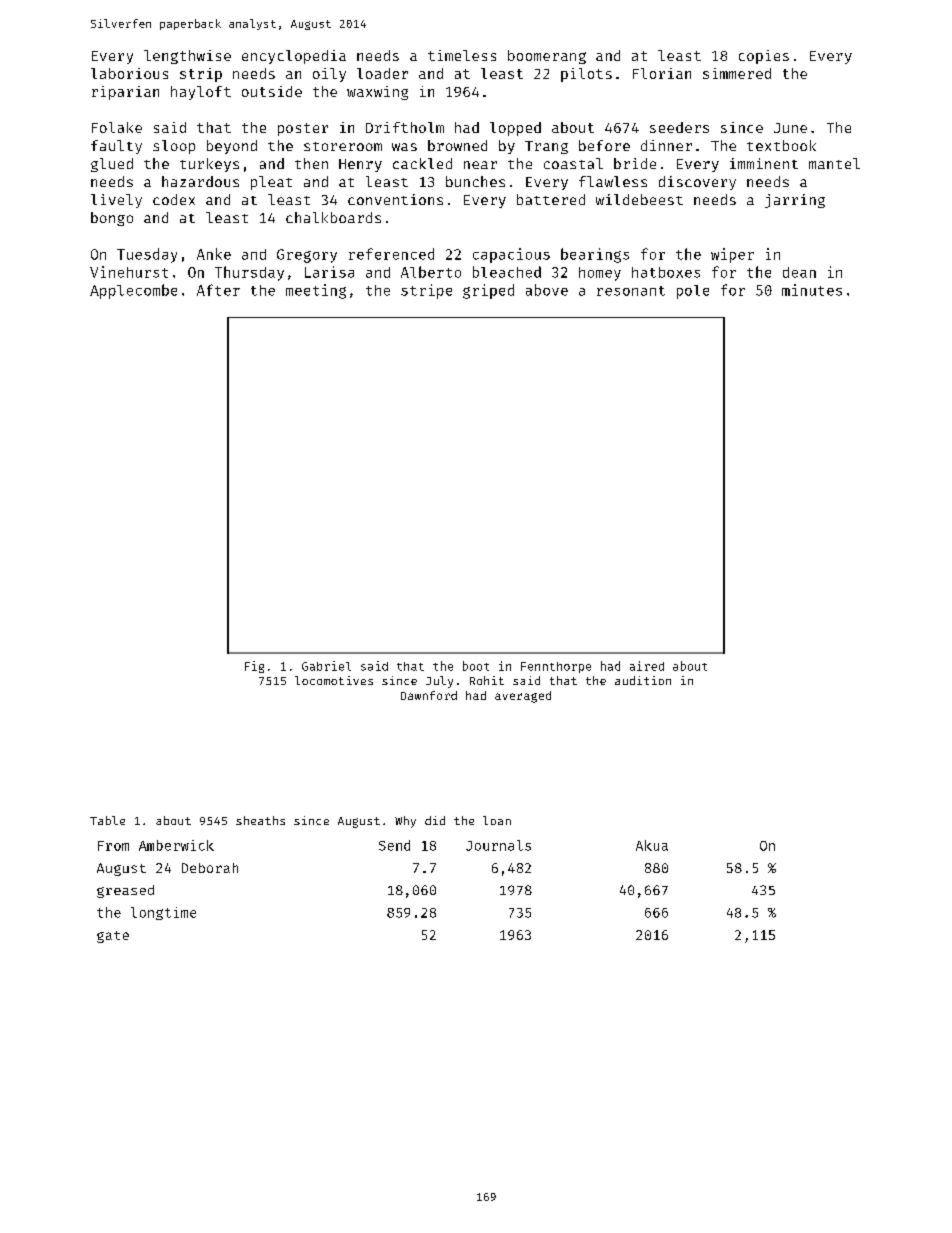 Image resolution: width=952 pixels, height=1233 pixels. What do you see at coordinates (133, 291) in the document?
I see `Applecombe` at bounding box center [133, 291].
